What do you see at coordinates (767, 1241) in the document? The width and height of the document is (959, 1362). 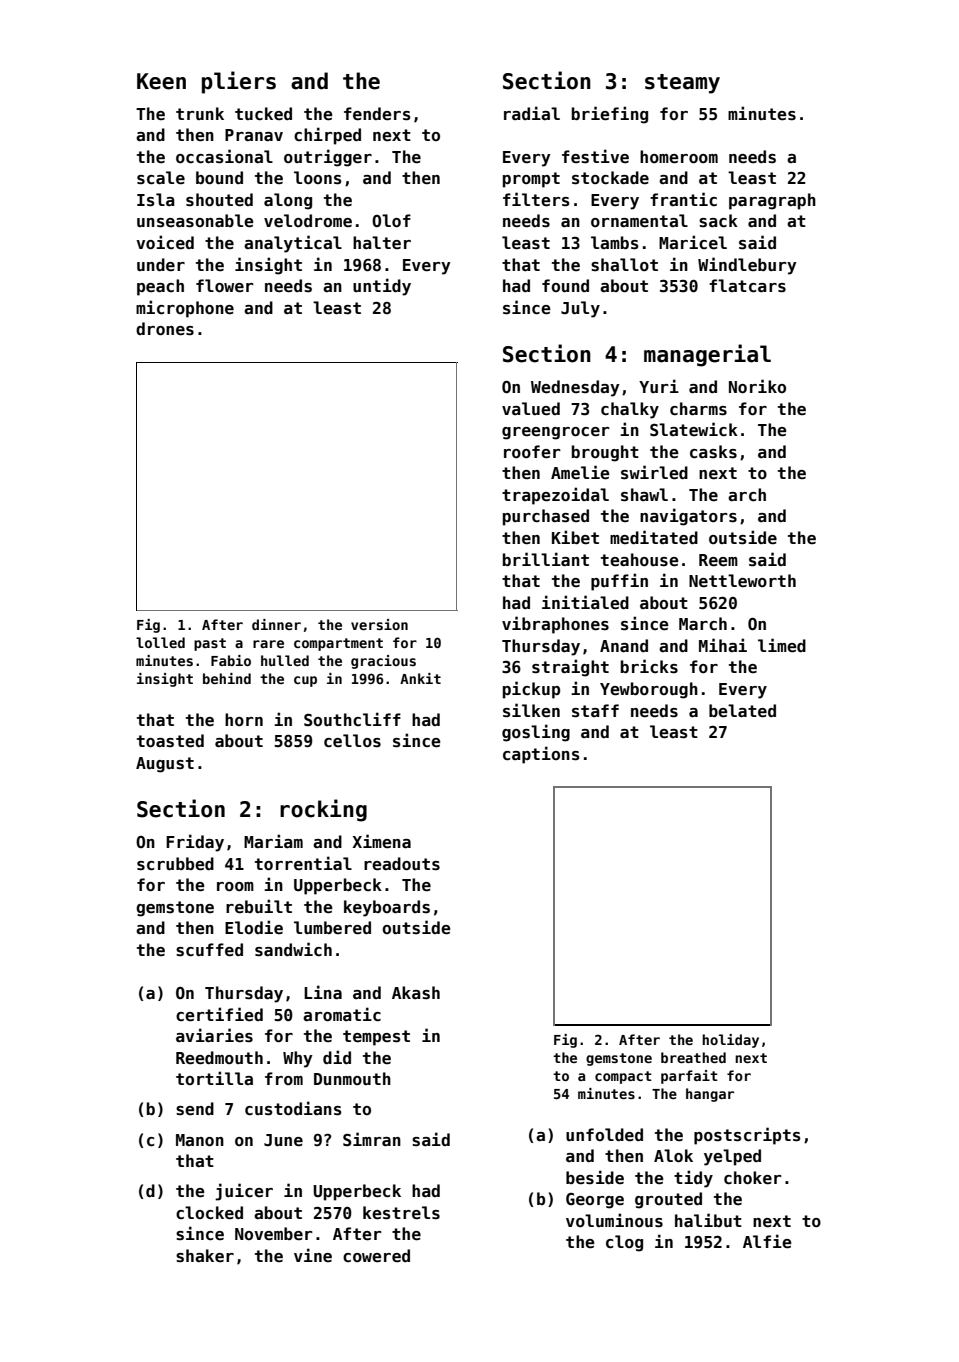 I see `Alfie` at bounding box center [767, 1241].
